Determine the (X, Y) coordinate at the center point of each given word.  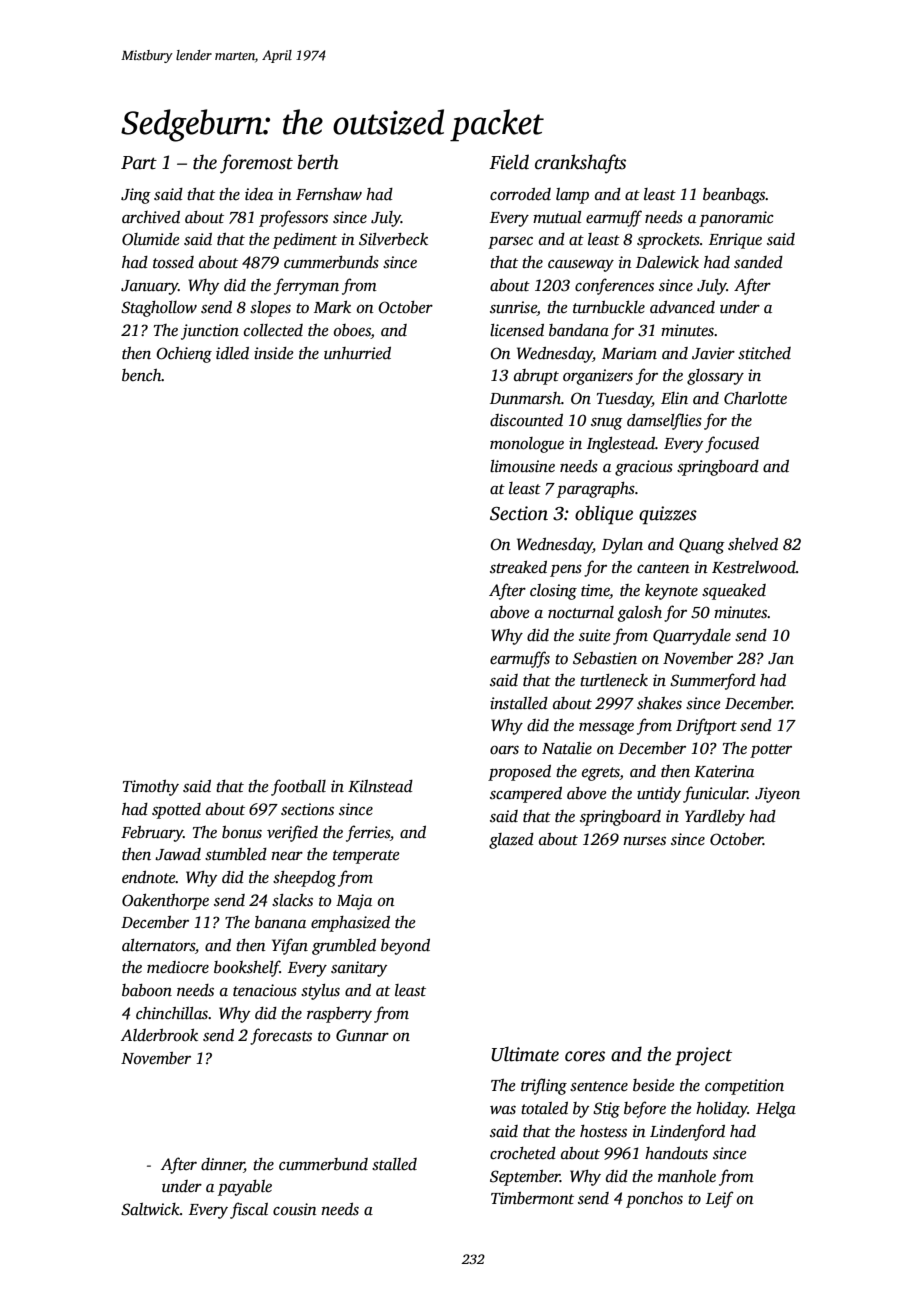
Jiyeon (777, 795)
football (298, 787)
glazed (511, 841)
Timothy (151, 788)
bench (142, 375)
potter (771, 751)
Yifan (290, 946)
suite (595, 635)
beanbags (734, 196)
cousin (295, 1209)
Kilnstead (380, 786)
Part (139, 163)
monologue (527, 445)
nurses (644, 841)
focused (732, 444)
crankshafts (580, 164)
